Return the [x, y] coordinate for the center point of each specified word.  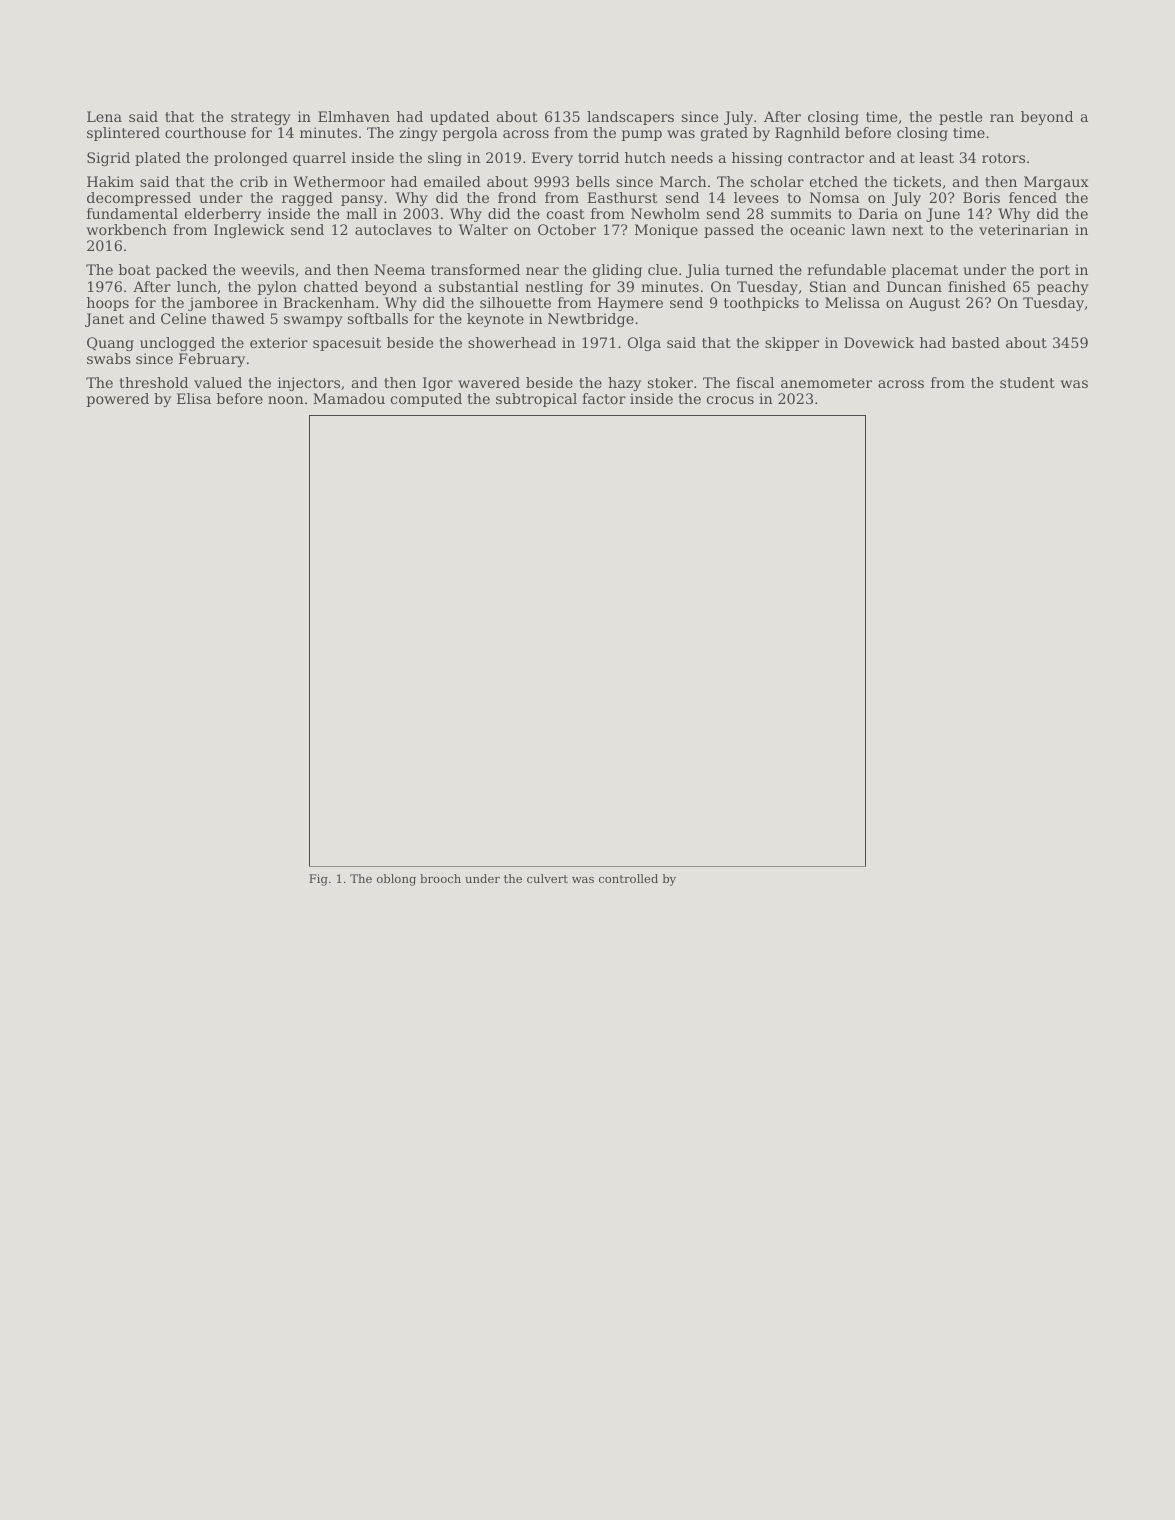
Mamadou [349, 398]
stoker [670, 382]
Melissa [852, 302]
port [1055, 271]
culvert [547, 878]
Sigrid [108, 159]
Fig [318, 880]
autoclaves [393, 229]
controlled [628, 878]
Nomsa [835, 197]
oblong [396, 880]
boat [134, 269]
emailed [452, 181]
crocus [730, 400]
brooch [440, 878]
